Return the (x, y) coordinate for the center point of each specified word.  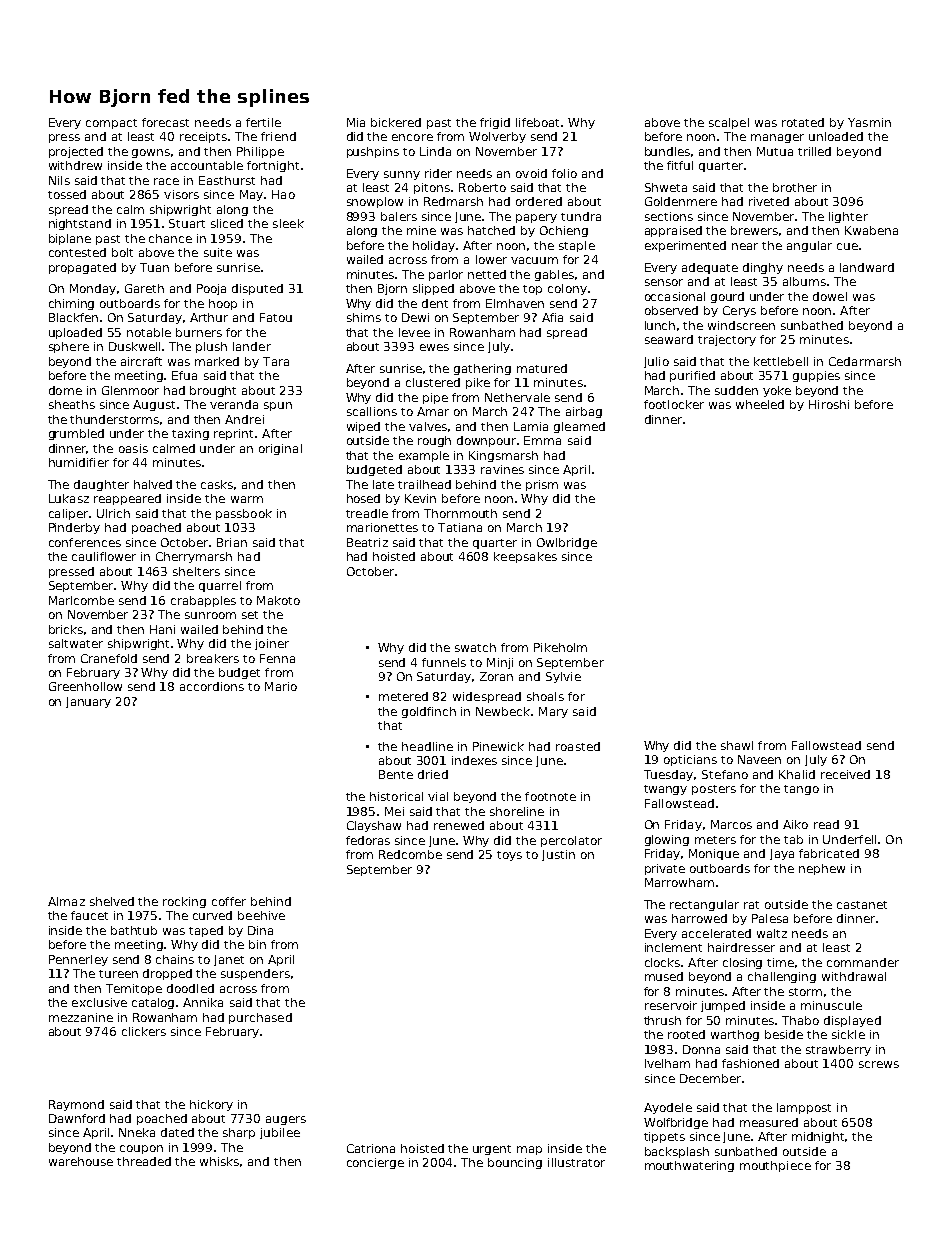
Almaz (66, 901)
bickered (396, 122)
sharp (239, 1133)
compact (111, 124)
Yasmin (869, 122)
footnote (550, 796)
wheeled (760, 404)
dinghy (763, 268)
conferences (85, 542)
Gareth (144, 288)
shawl (737, 745)
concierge (375, 1163)
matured (542, 368)
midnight (819, 1137)
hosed (363, 498)
